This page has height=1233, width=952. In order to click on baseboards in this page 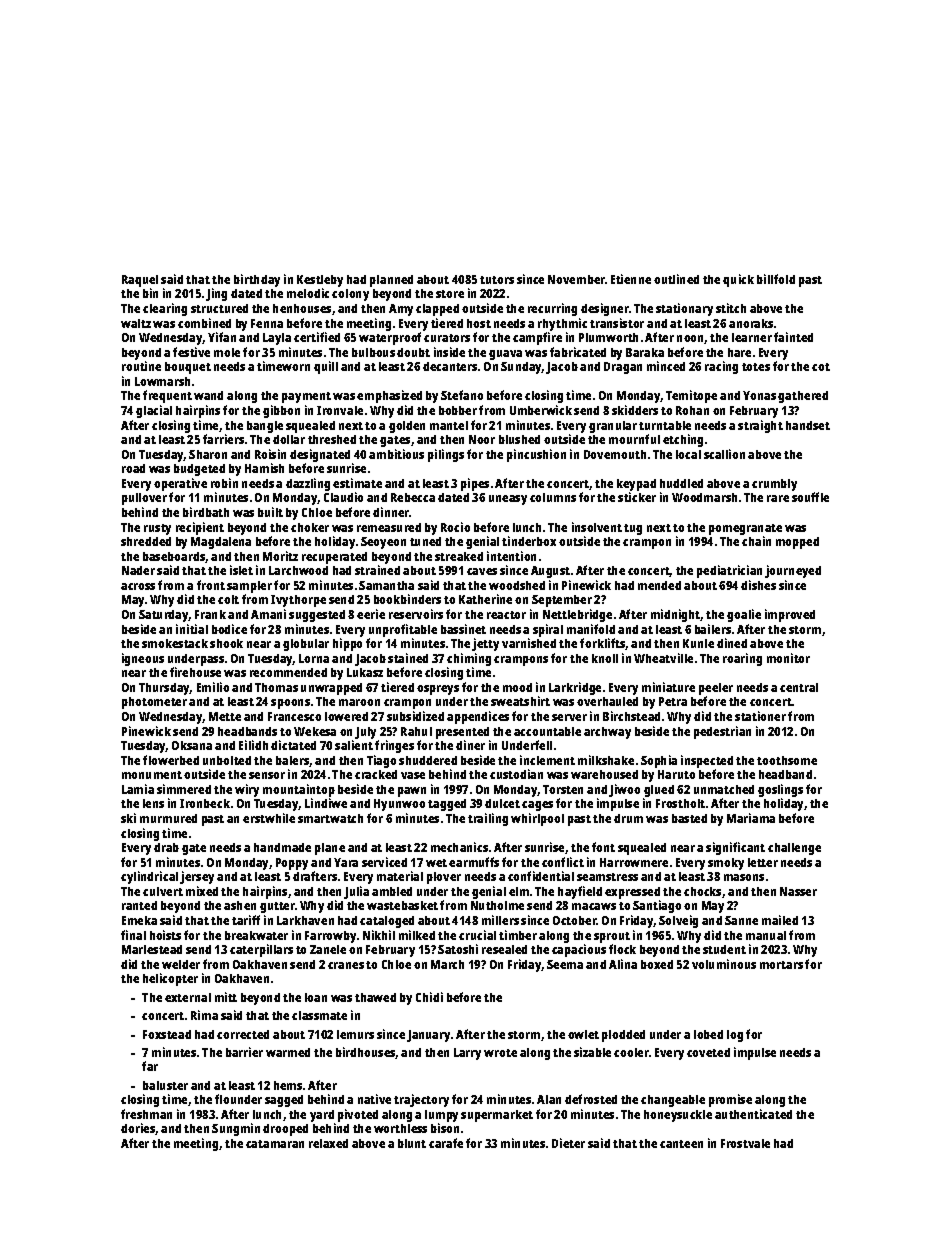, I will do `click(174, 556)`.
